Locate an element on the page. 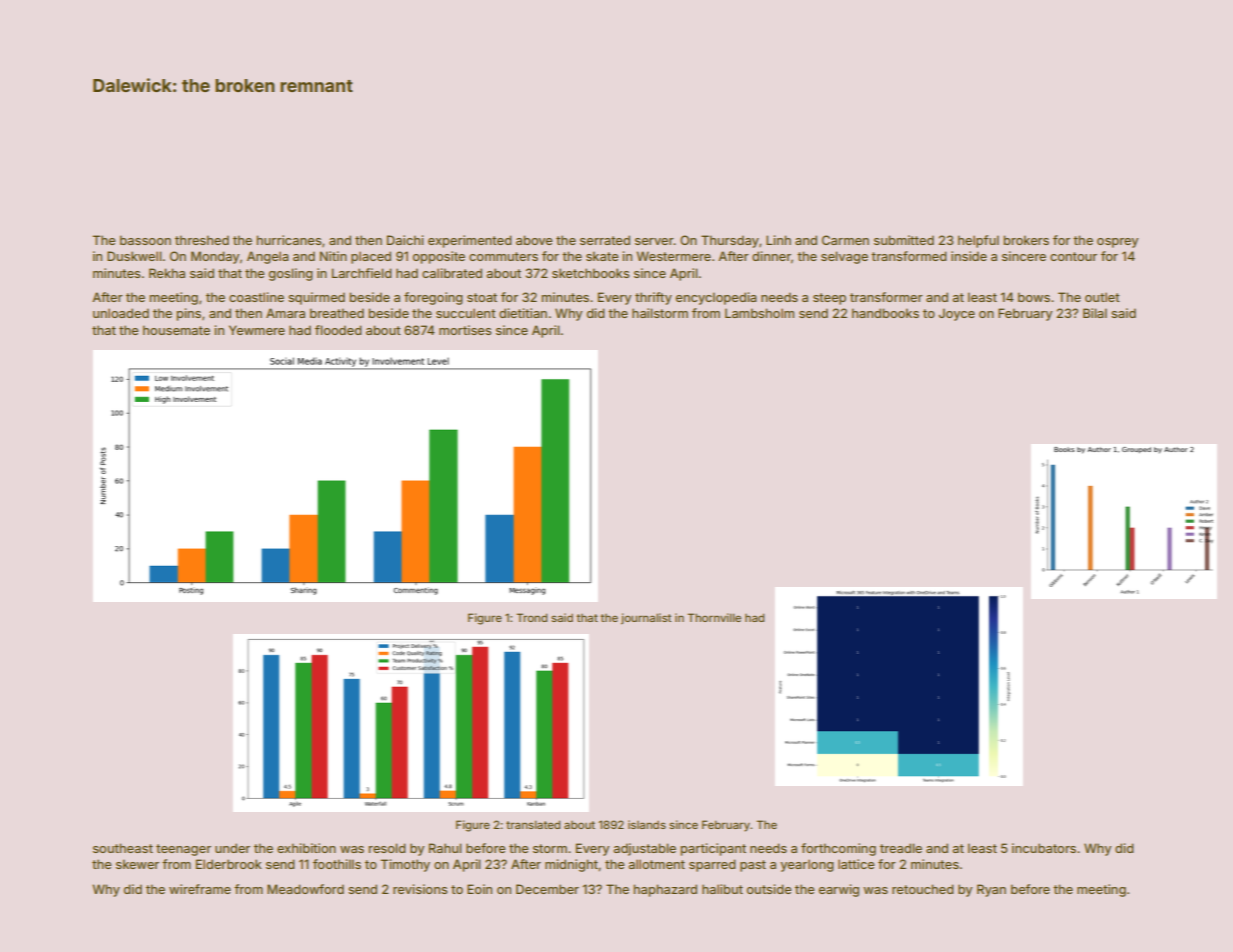  Meadowford is located at coordinates (305, 889).
